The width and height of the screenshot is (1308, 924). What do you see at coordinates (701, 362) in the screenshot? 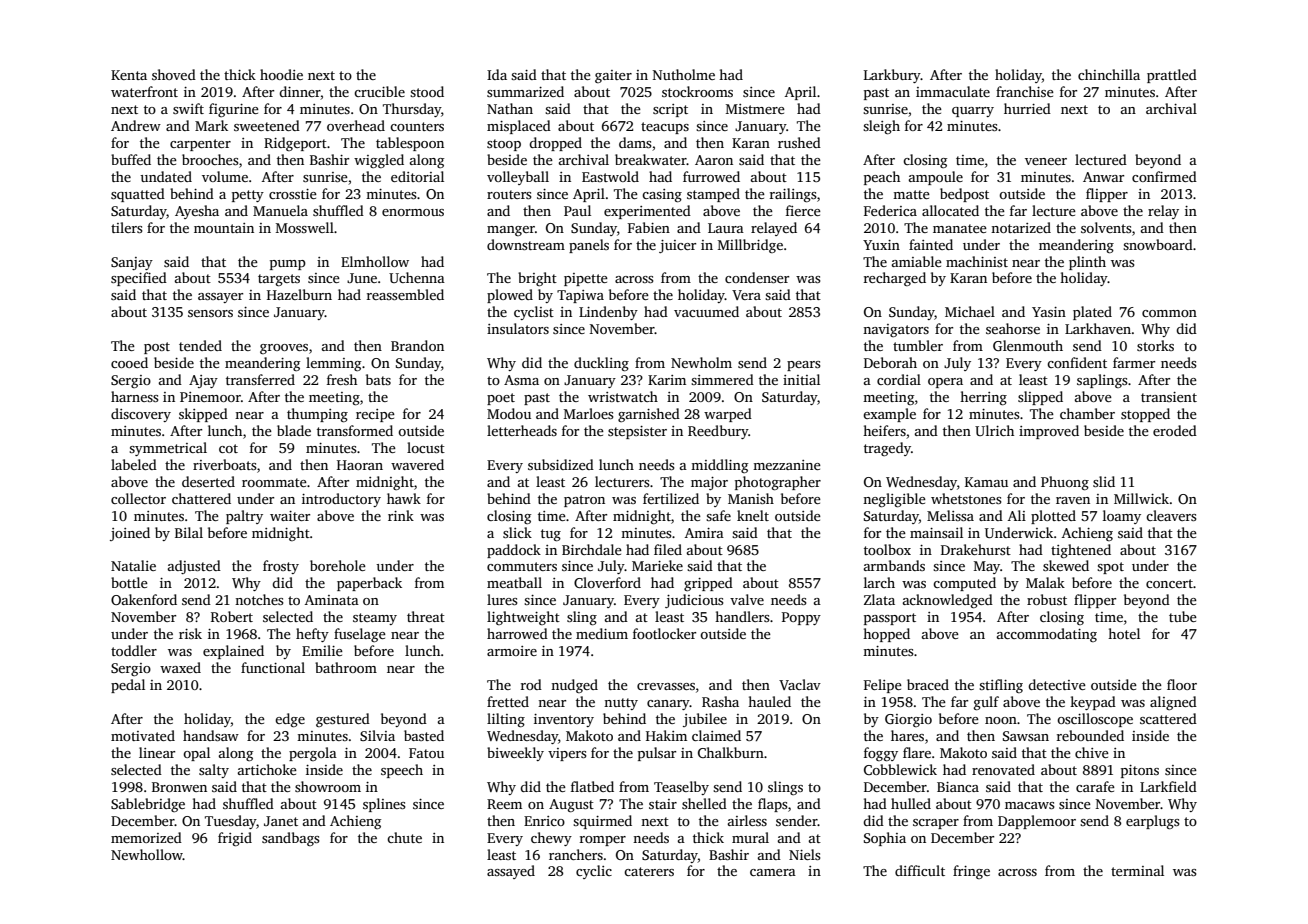
I see `Newholm` at bounding box center [701, 362].
